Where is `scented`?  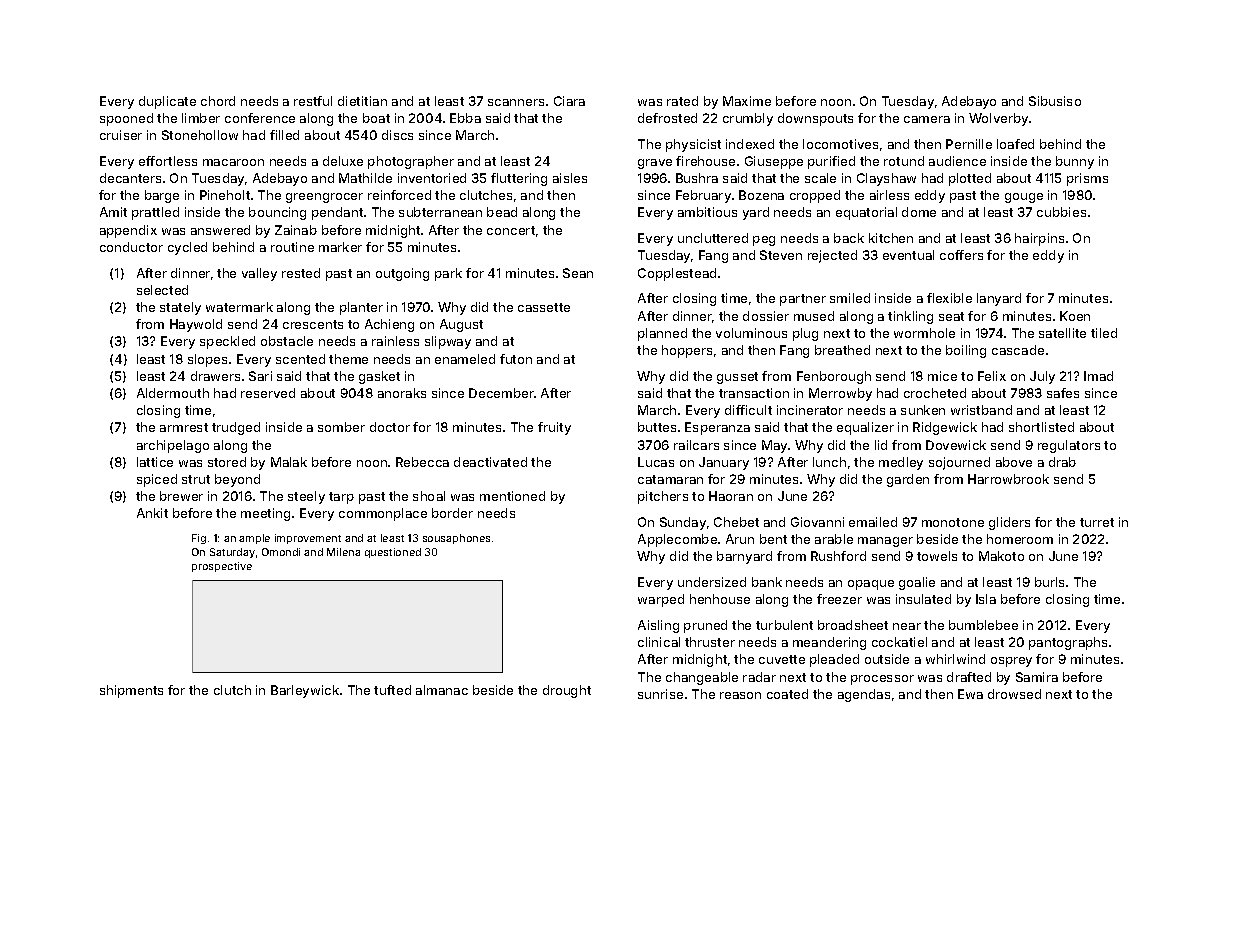 scented is located at coordinates (300, 359).
